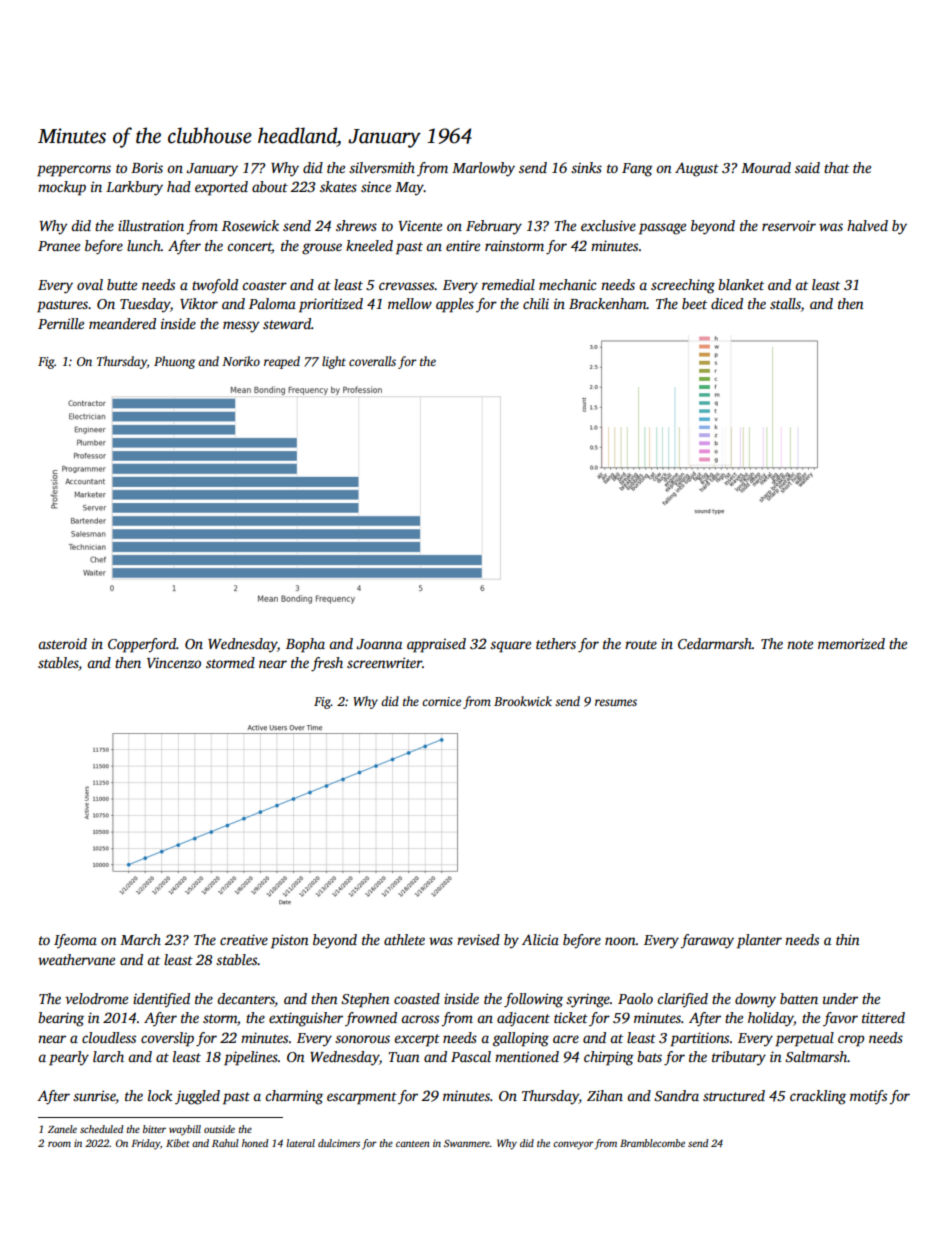 Image resolution: width=952 pixels, height=1233 pixels. I want to click on tethers, so click(556, 643).
